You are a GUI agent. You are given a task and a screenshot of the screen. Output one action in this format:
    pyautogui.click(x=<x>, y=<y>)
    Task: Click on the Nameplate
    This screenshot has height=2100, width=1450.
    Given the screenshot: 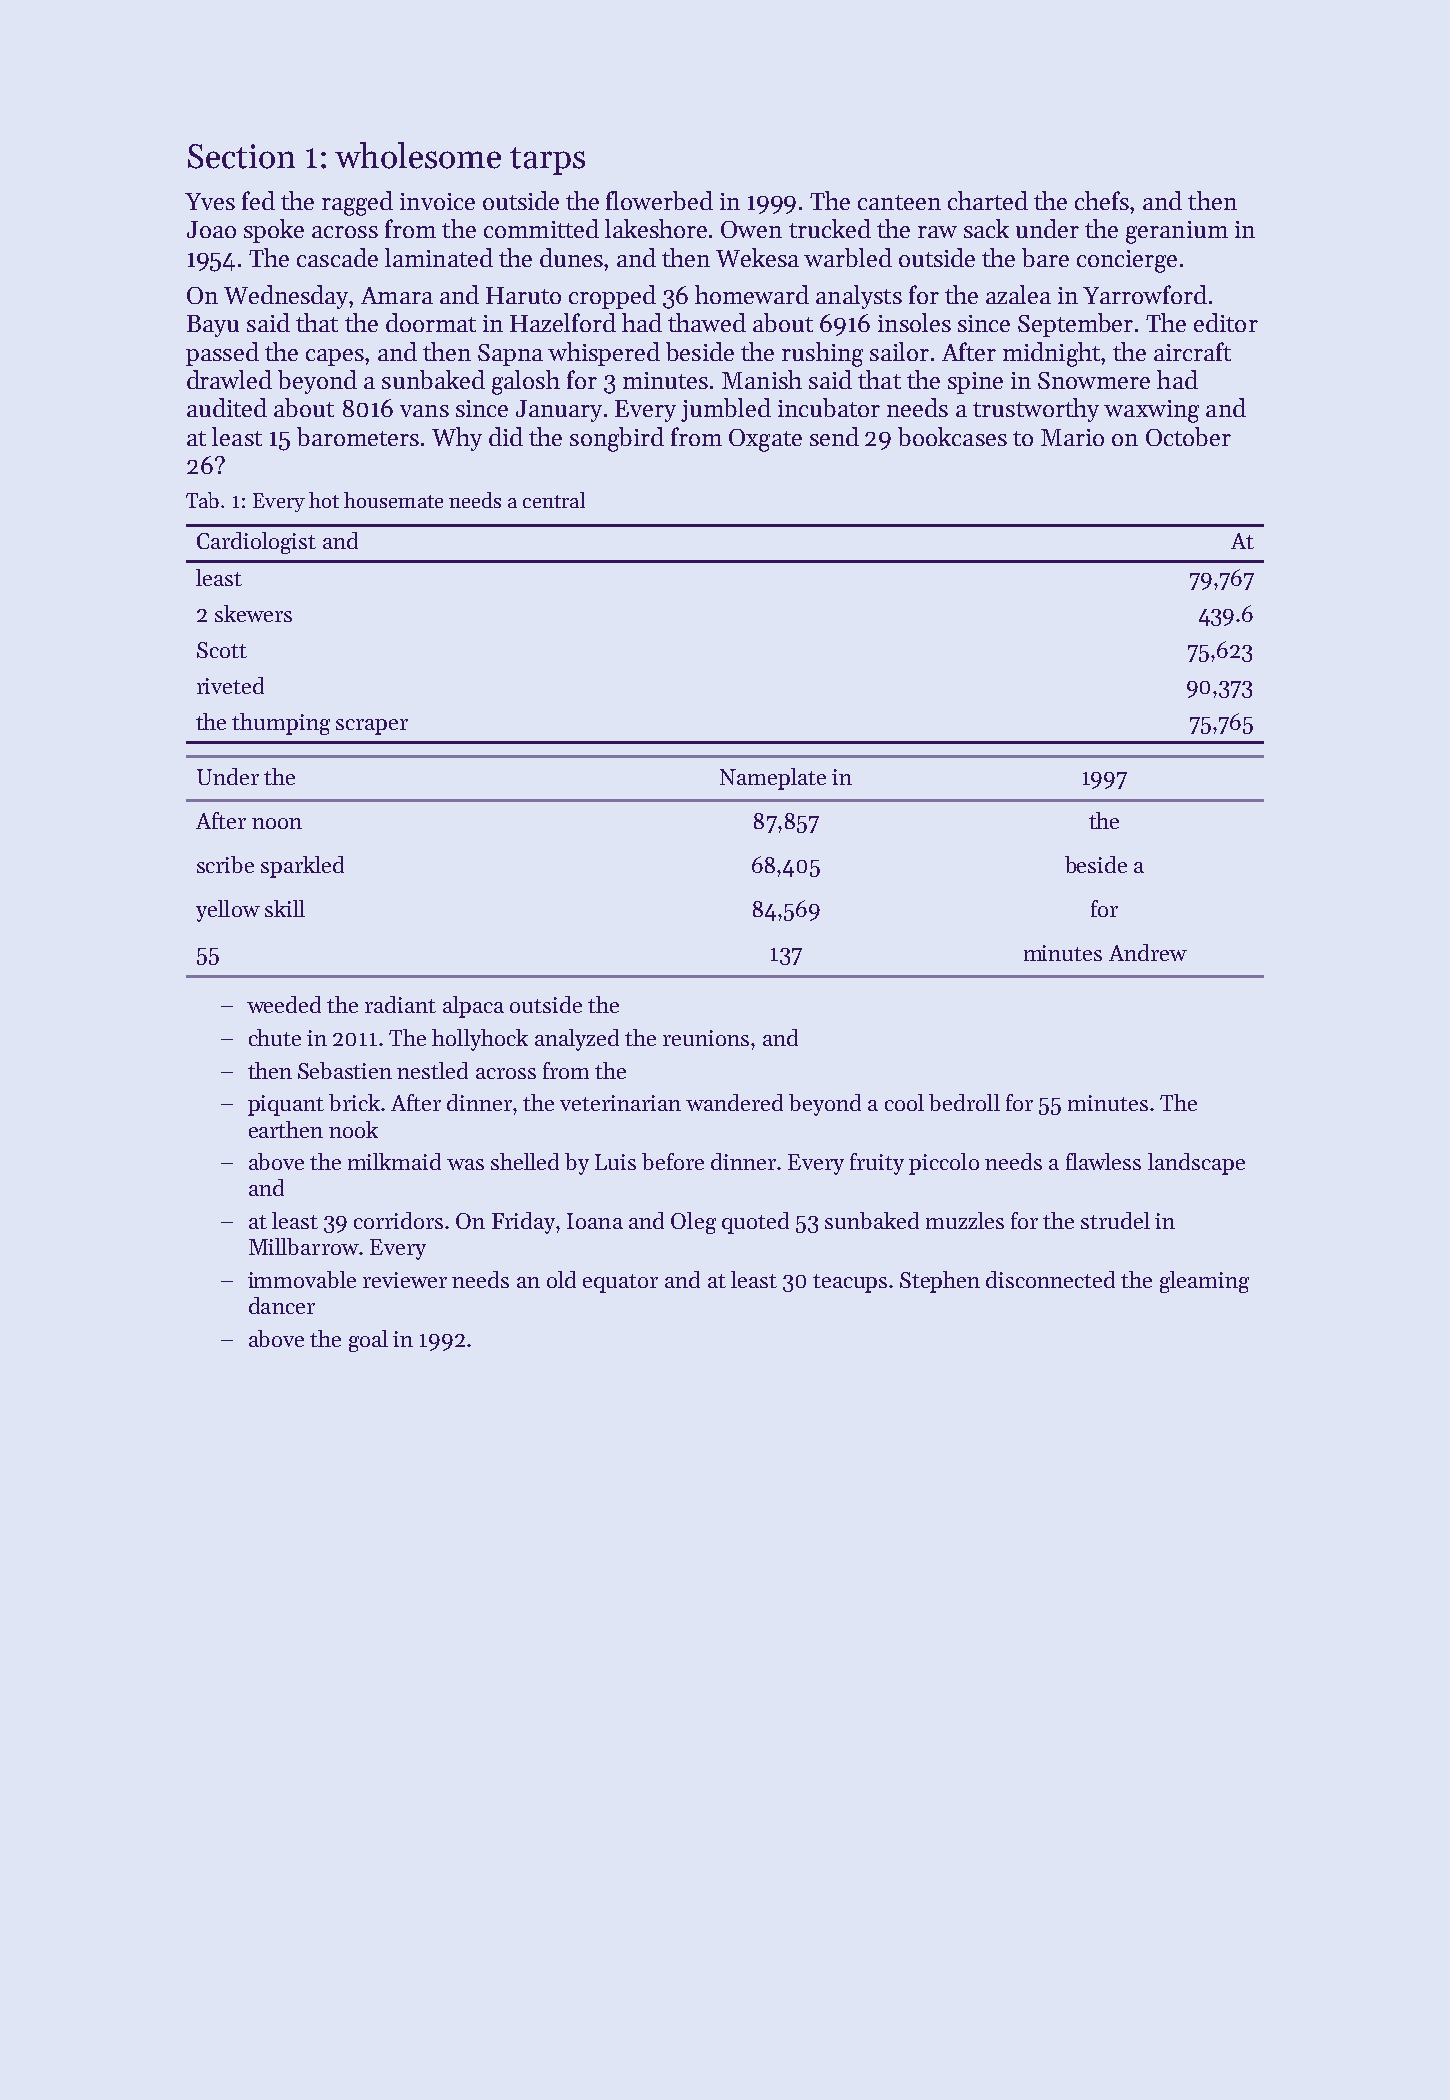 What is the action you would take?
    pyautogui.click(x=773, y=779)
